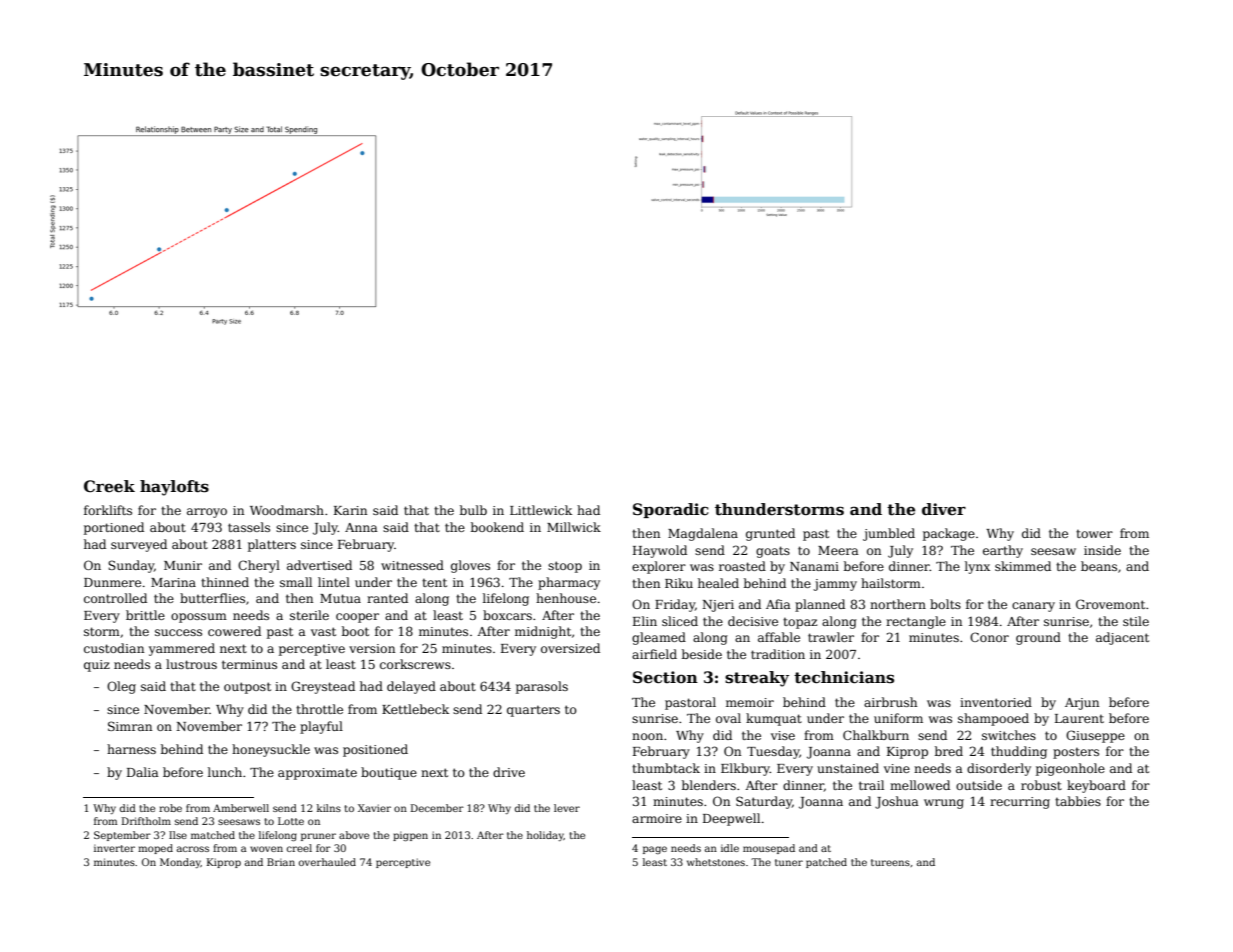 The image size is (1233, 952). What do you see at coordinates (989, 637) in the screenshot?
I see `Conor` at bounding box center [989, 637].
